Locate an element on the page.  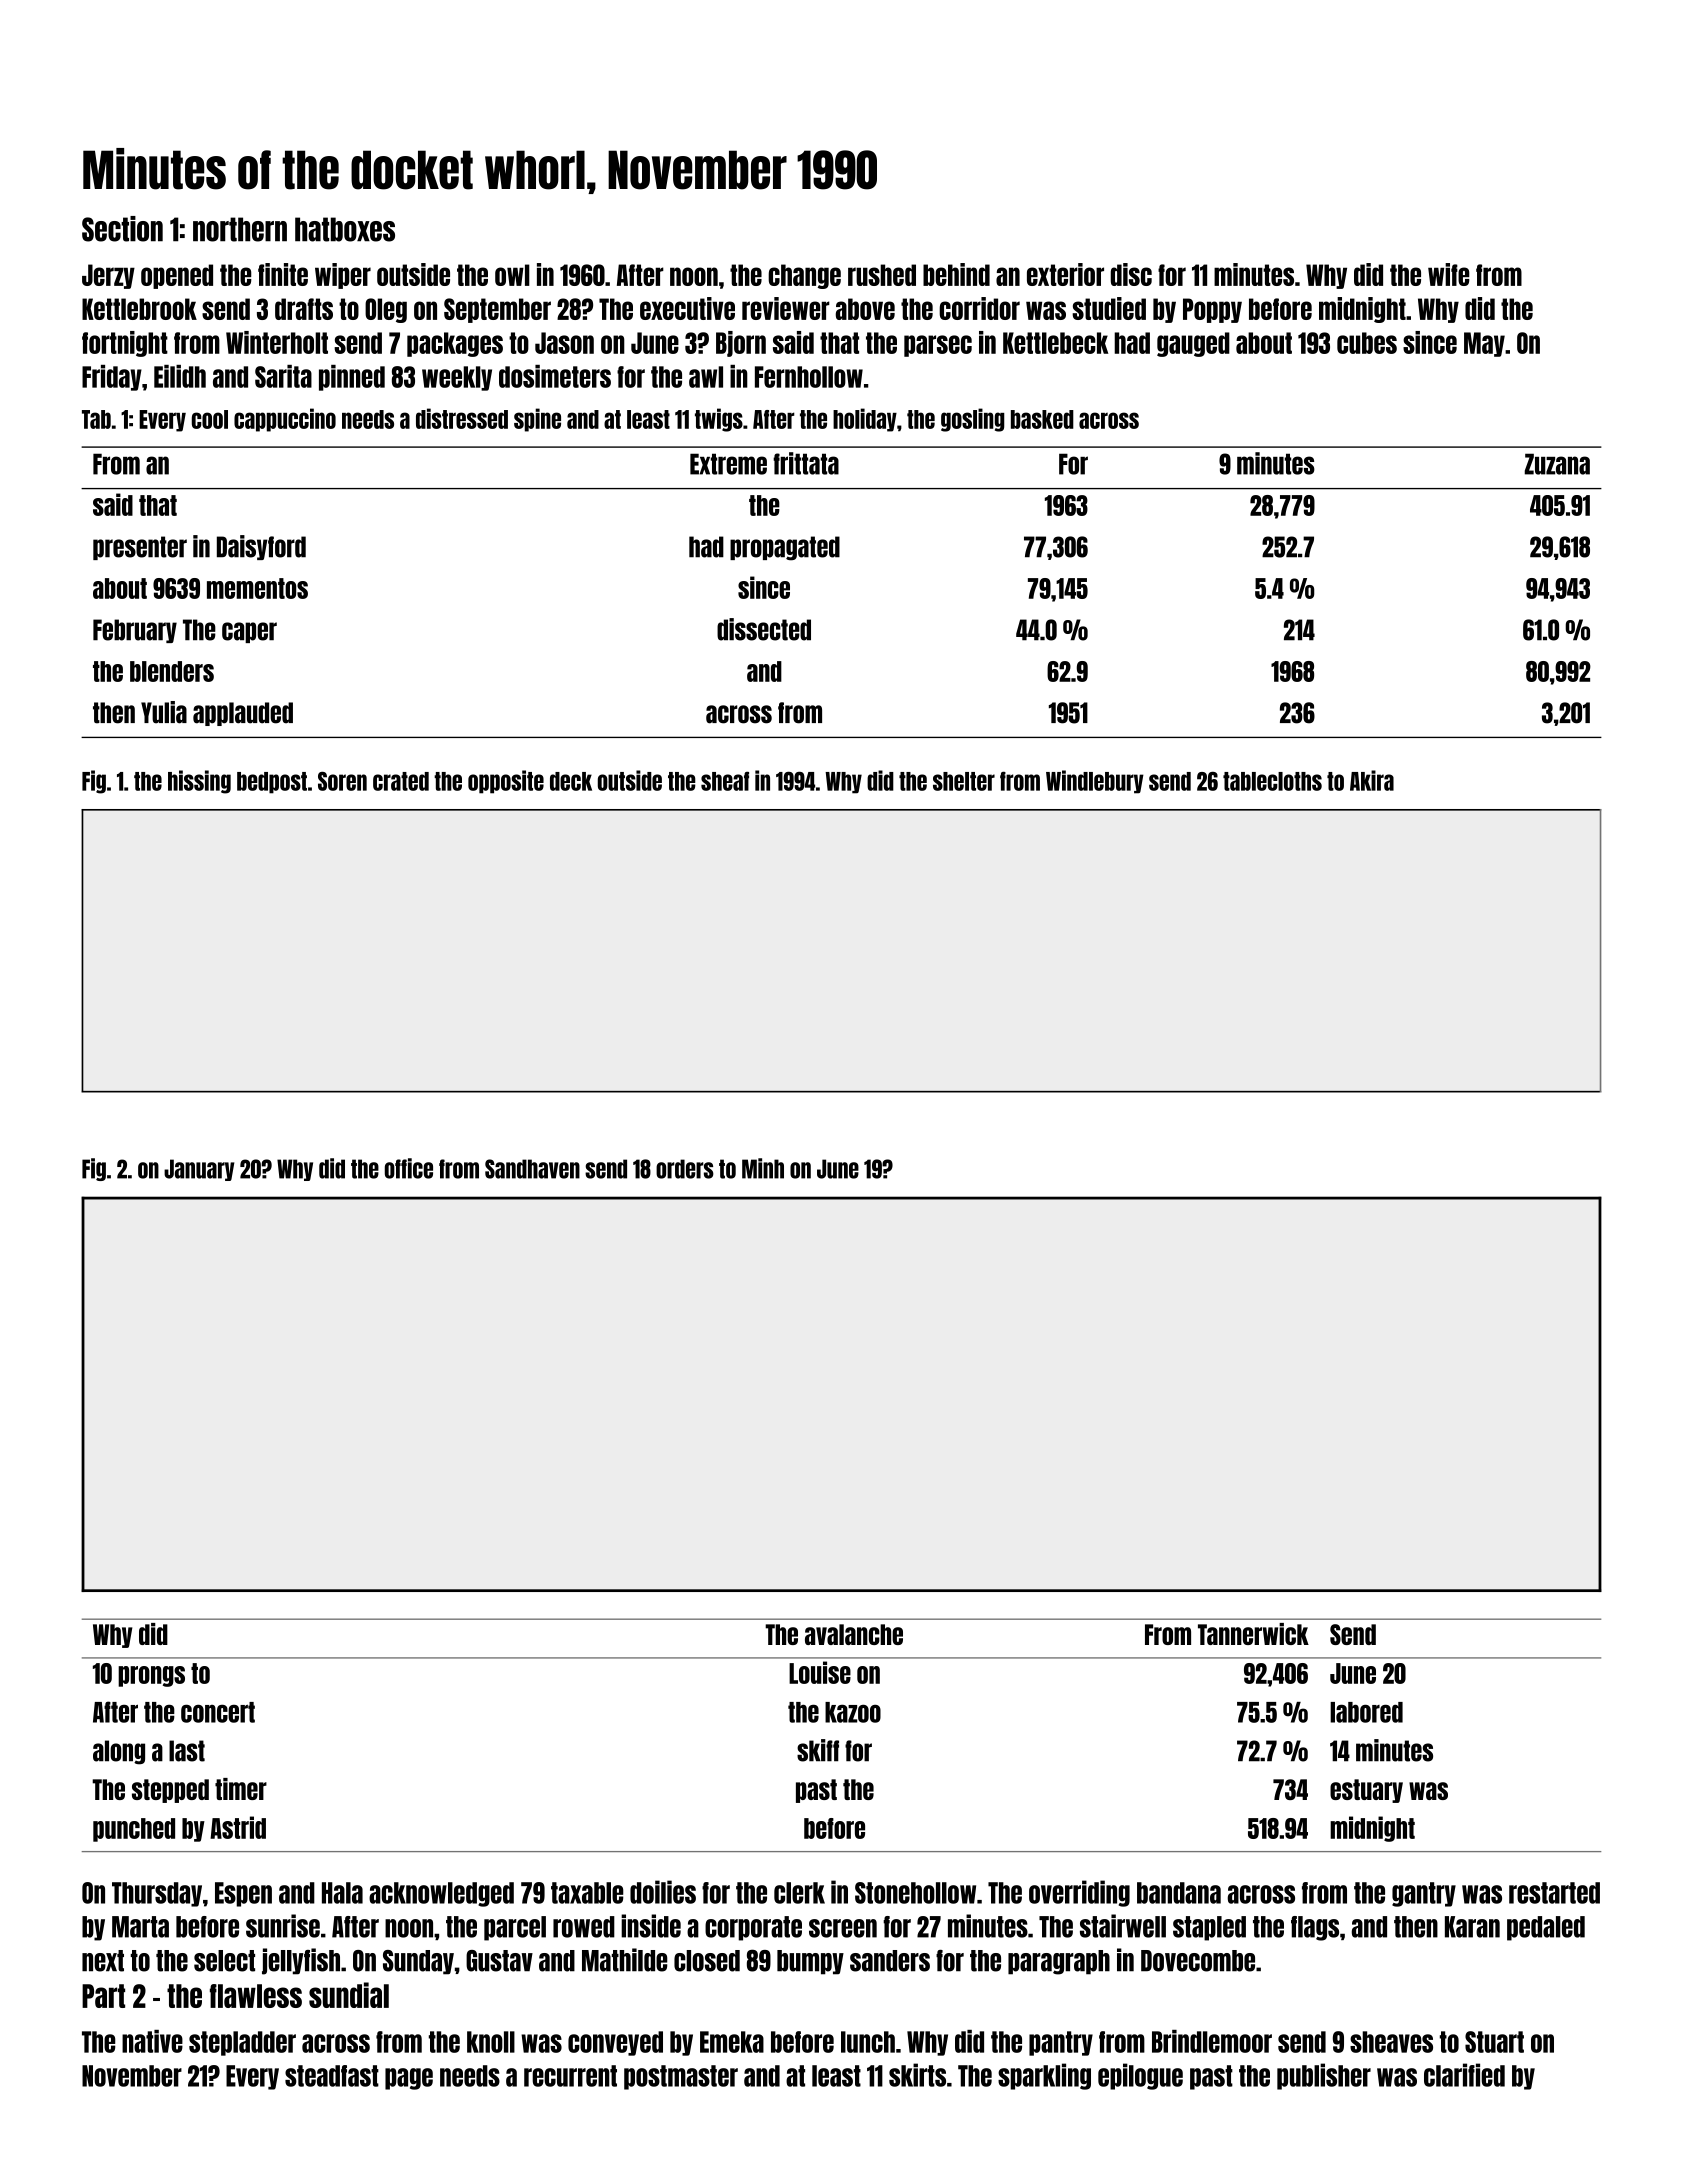
acknowledged is located at coordinates (441, 1894).
